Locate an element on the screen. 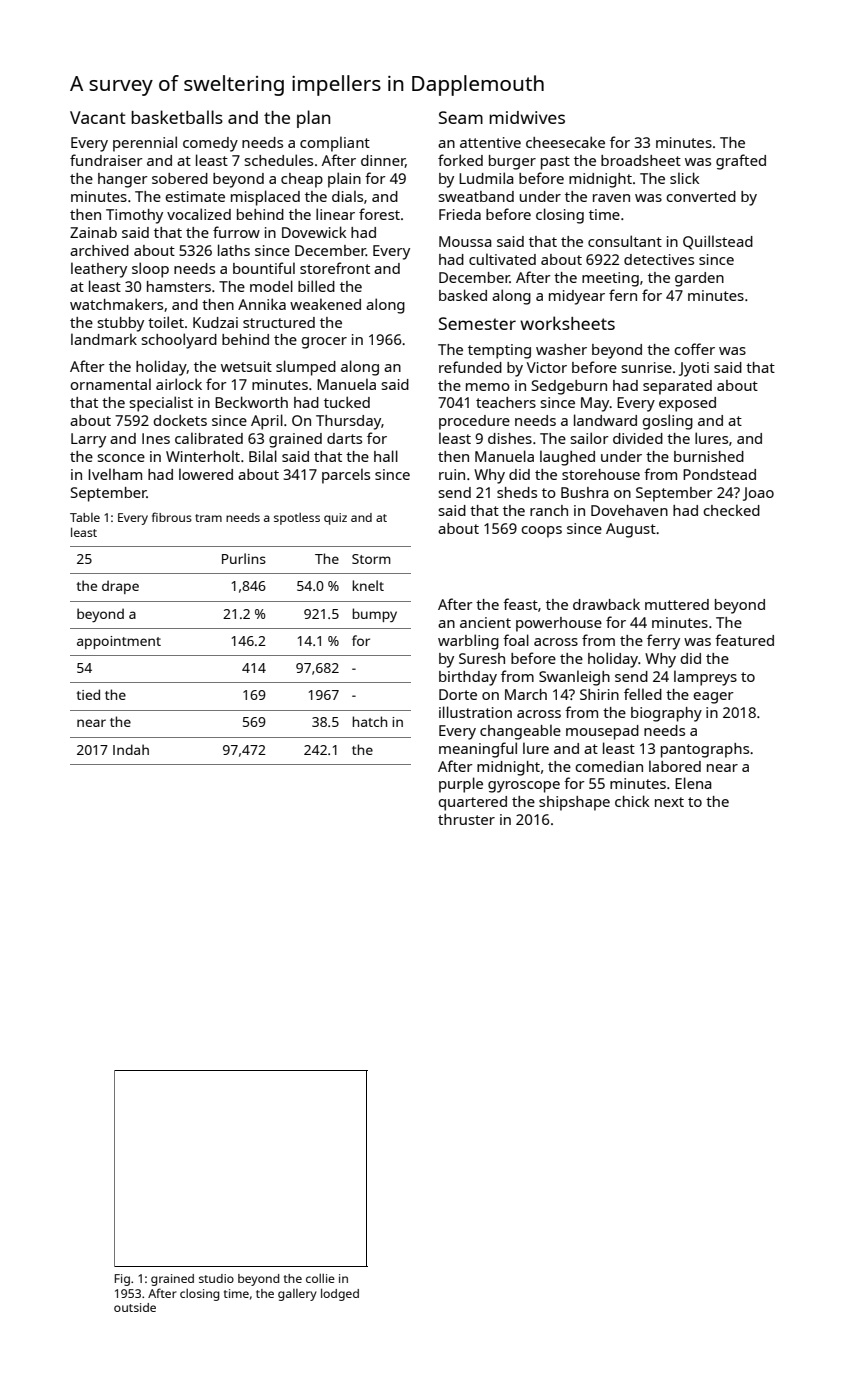 This screenshot has height=1400, width=849. next is located at coordinates (669, 802).
